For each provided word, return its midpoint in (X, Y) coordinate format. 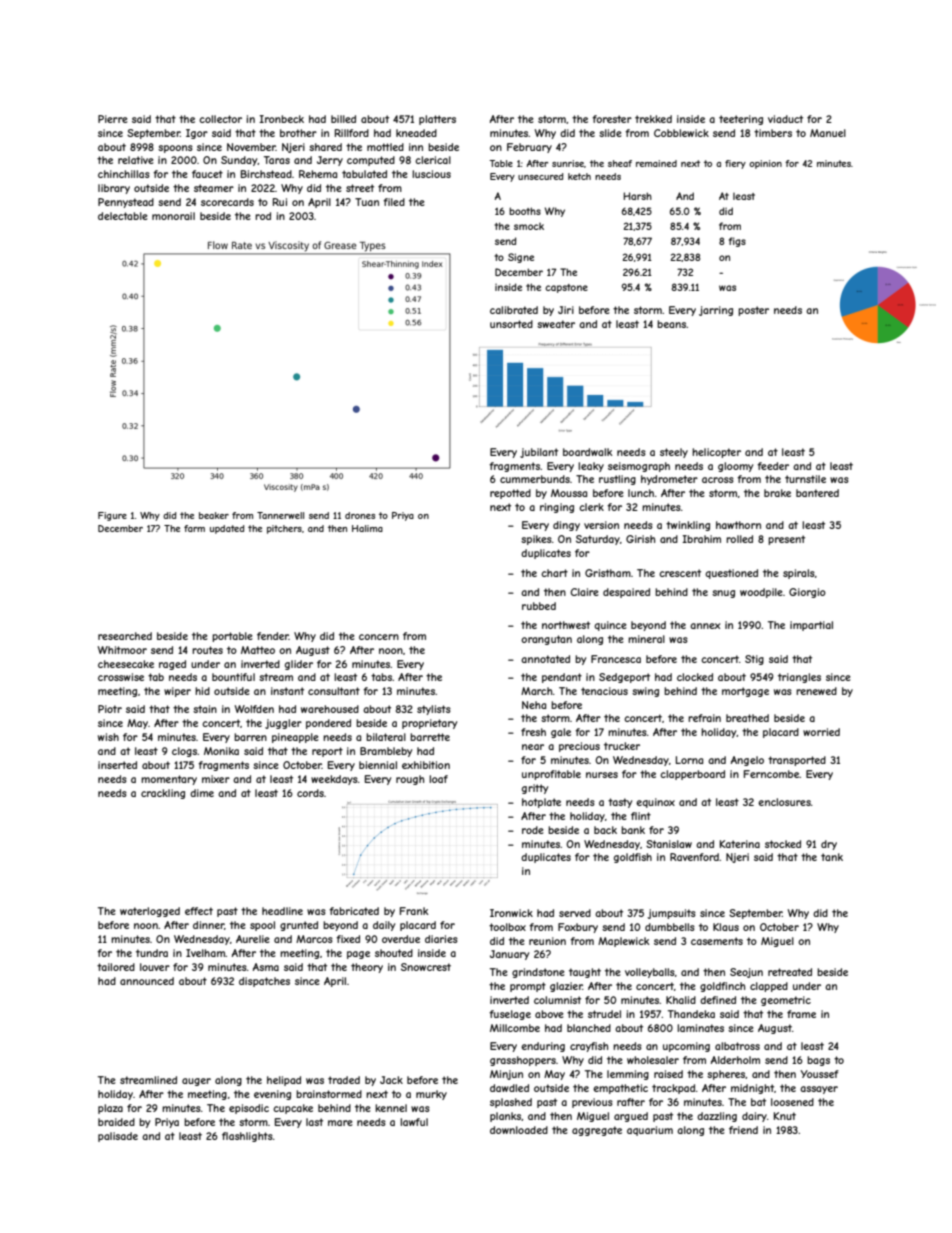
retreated (790, 972)
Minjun (506, 1075)
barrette (430, 737)
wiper (177, 692)
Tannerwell (280, 515)
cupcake (293, 1109)
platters (437, 120)
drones (360, 515)
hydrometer (669, 480)
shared (325, 147)
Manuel (828, 133)
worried (821, 732)
